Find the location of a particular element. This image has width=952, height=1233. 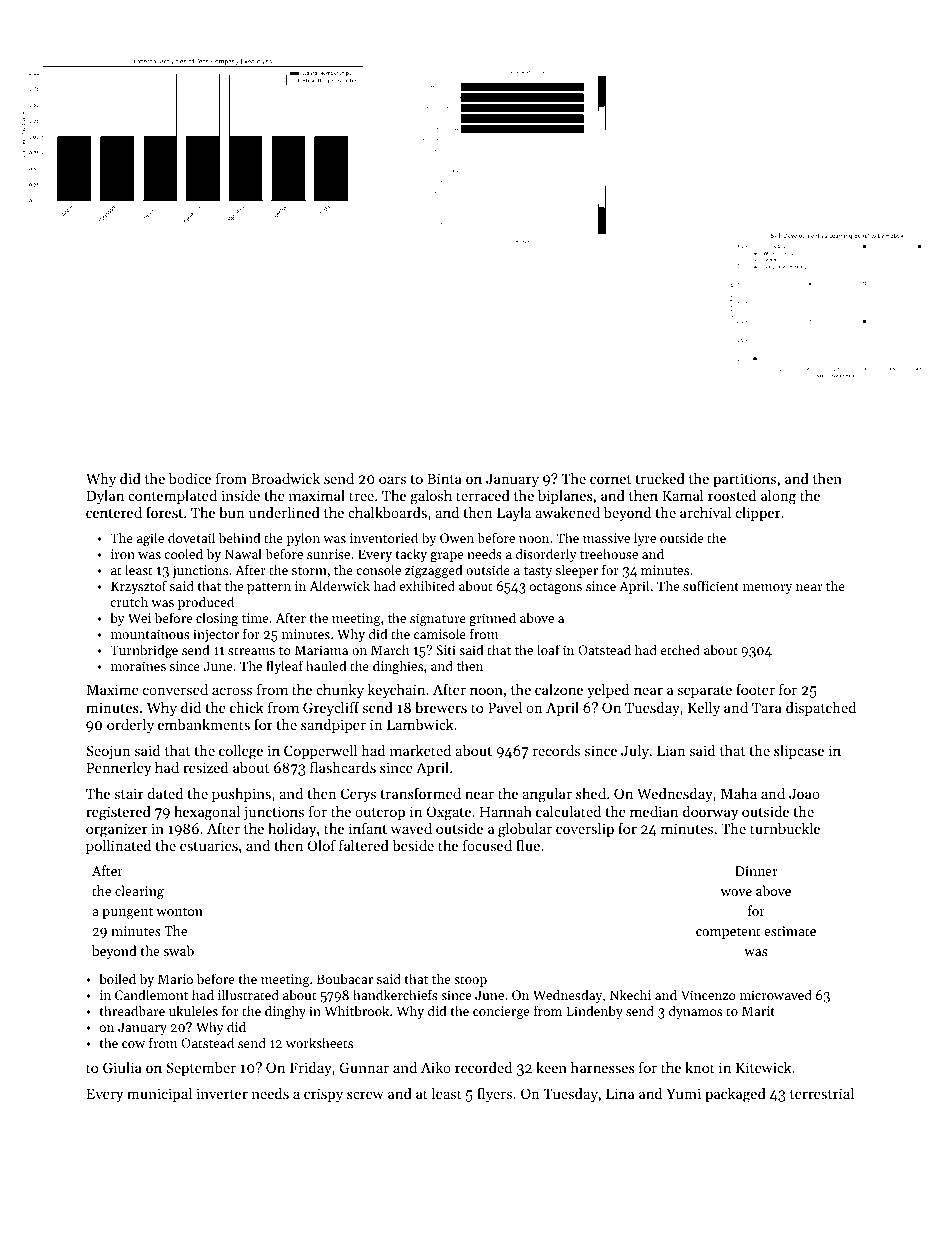

dispatched is located at coordinates (821, 709).
